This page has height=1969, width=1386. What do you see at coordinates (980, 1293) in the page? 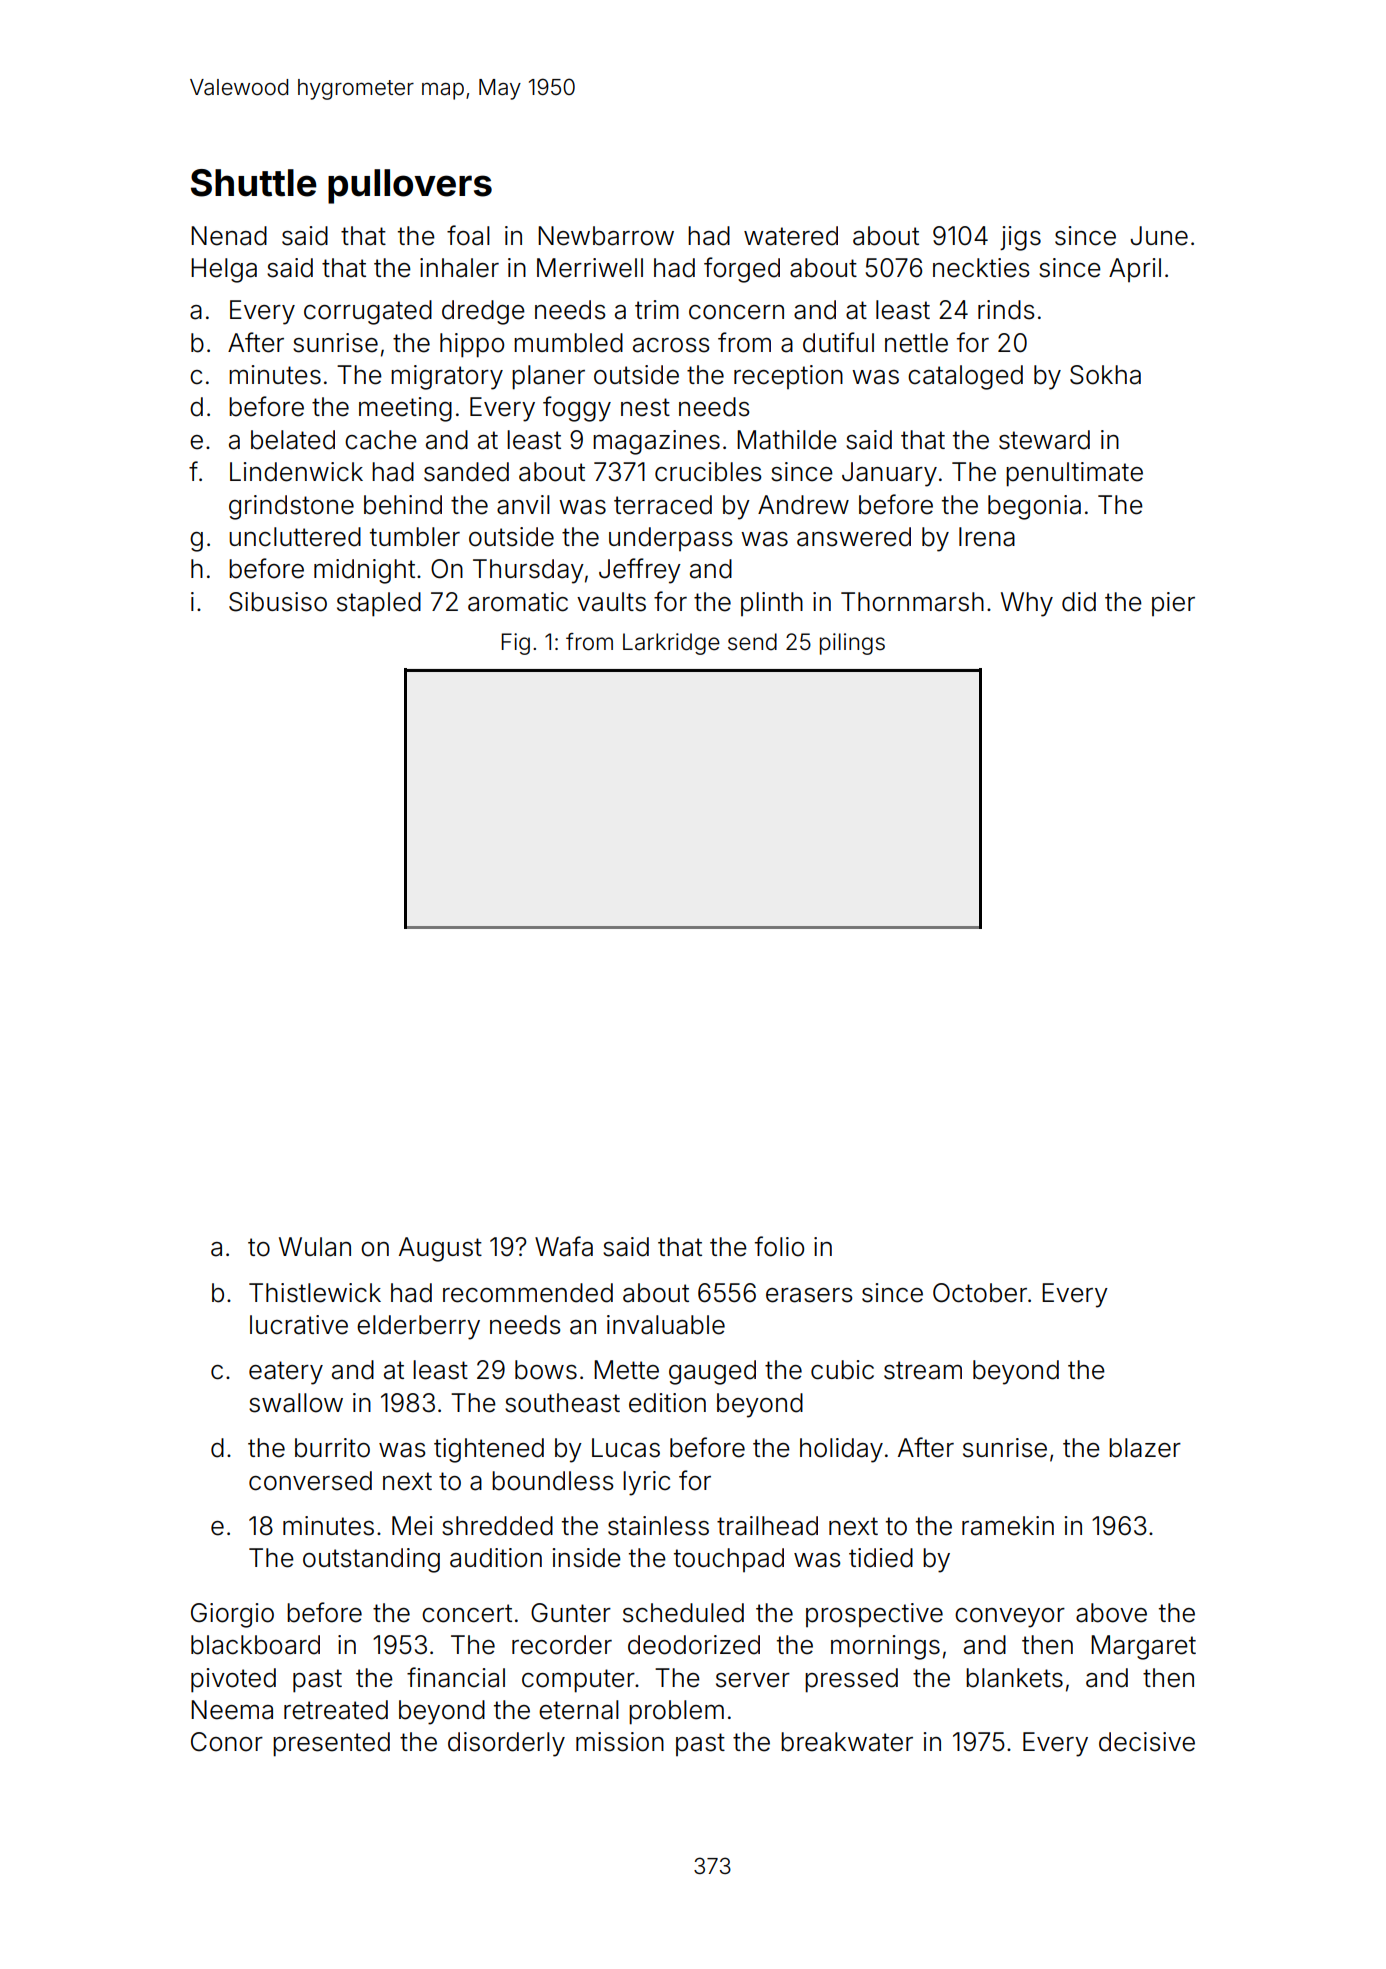
I see `October` at bounding box center [980, 1293].
